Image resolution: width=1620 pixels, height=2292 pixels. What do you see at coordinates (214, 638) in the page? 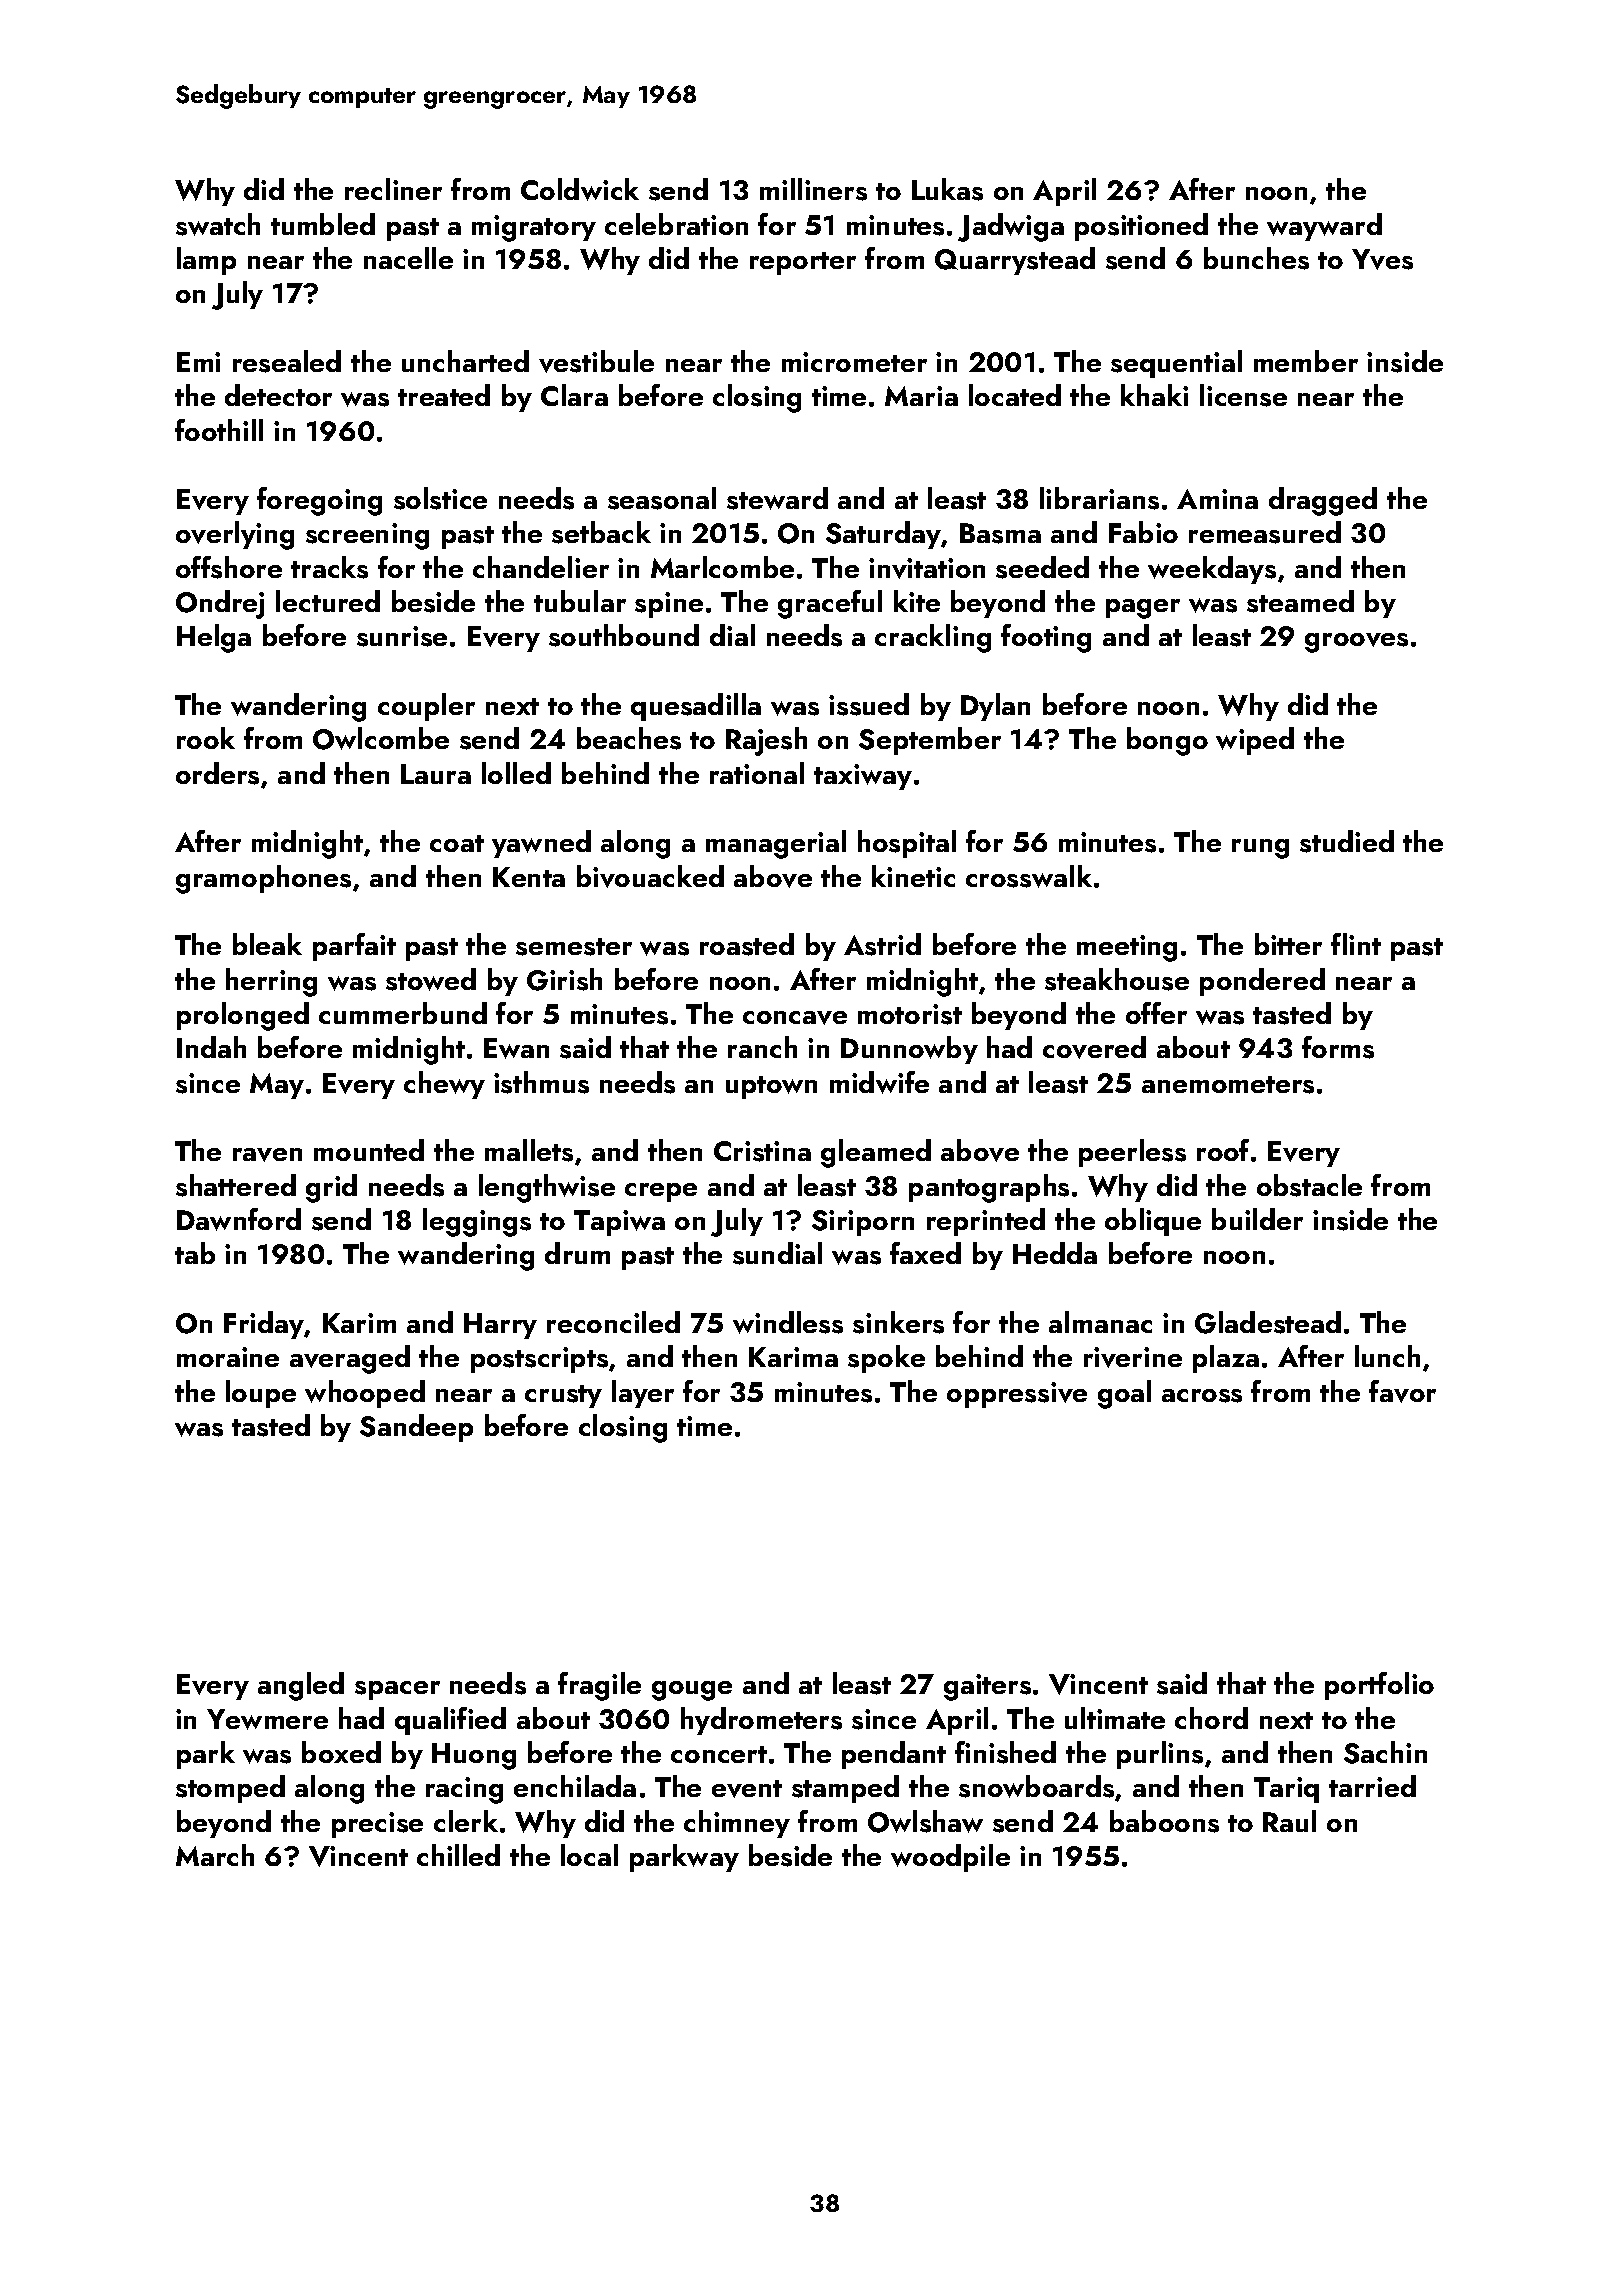
I see `Helga` at bounding box center [214, 638].
